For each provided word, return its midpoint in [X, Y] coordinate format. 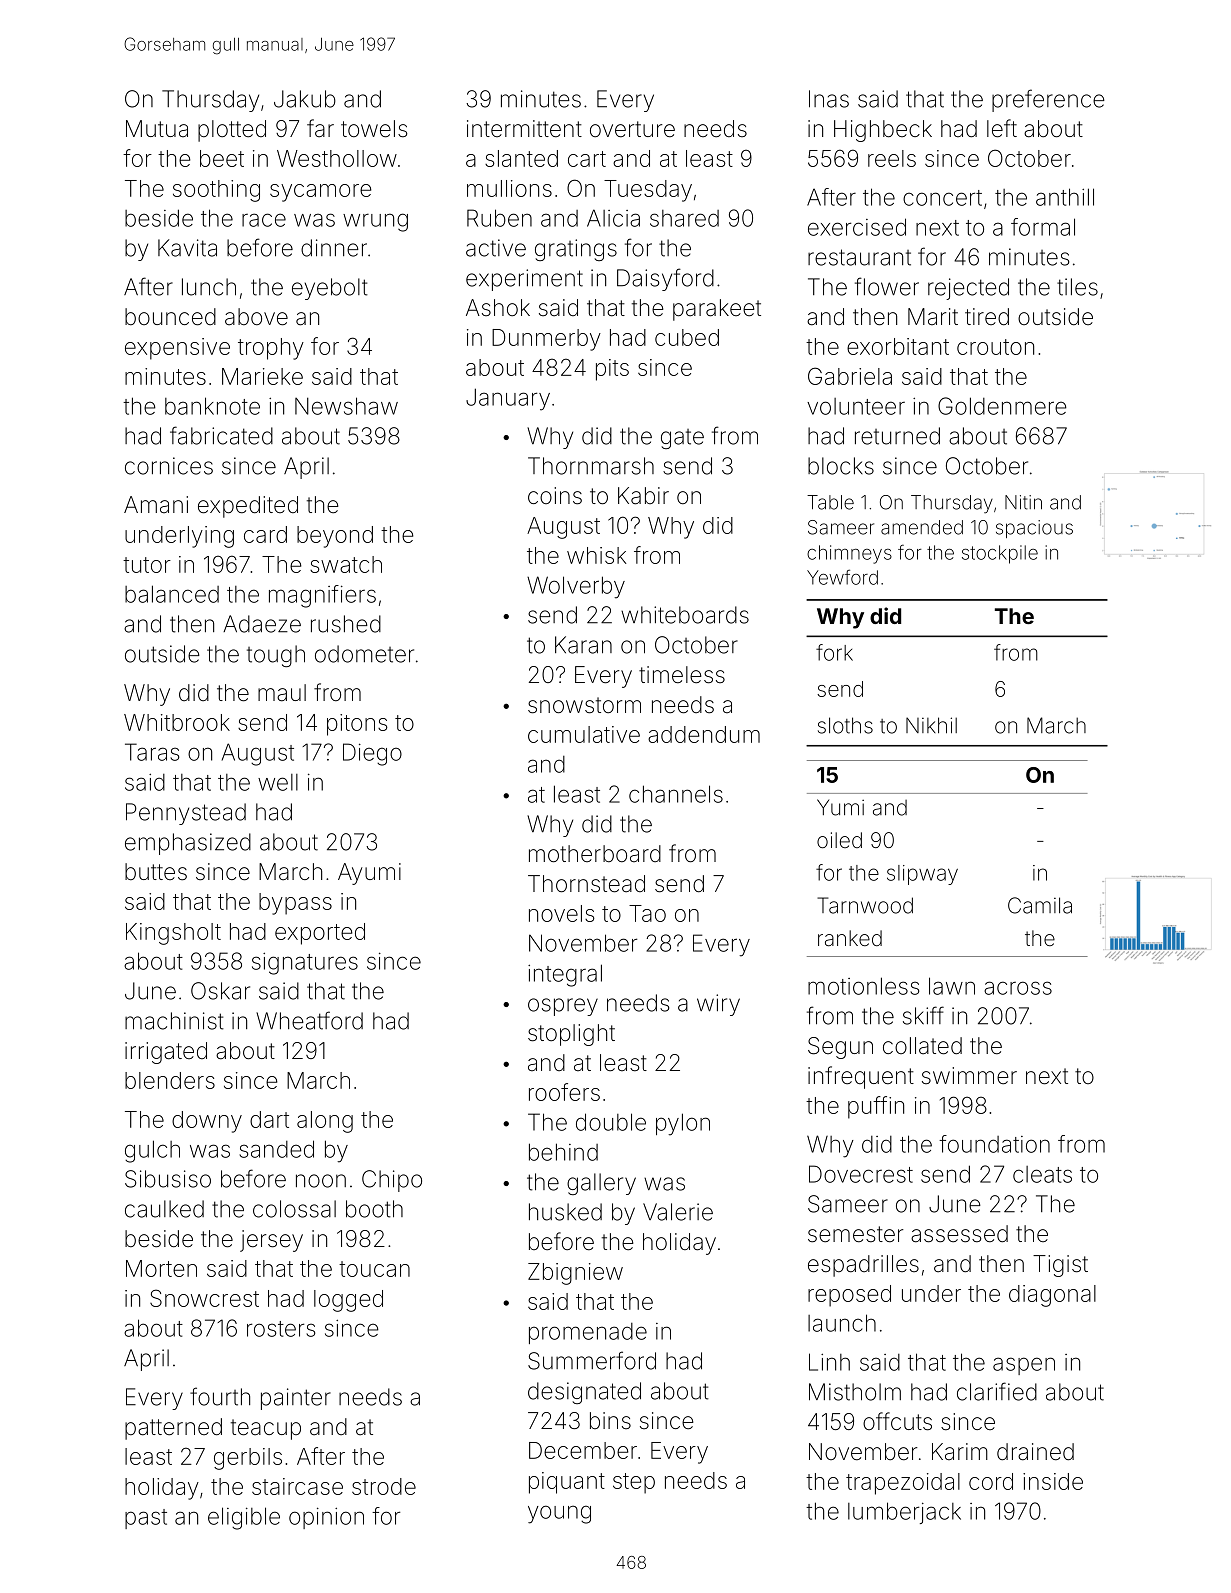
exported [320, 934]
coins [555, 496]
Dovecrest [861, 1174]
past [146, 1519]
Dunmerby [546, 340]
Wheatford [309, 1020]
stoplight [571, 1035]
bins [610, 1420]
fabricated [221, 435]
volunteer [856, 406]
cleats [1042, 1174]
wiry [718, 1005]
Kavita [187, 248]
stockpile [1000, 554]
